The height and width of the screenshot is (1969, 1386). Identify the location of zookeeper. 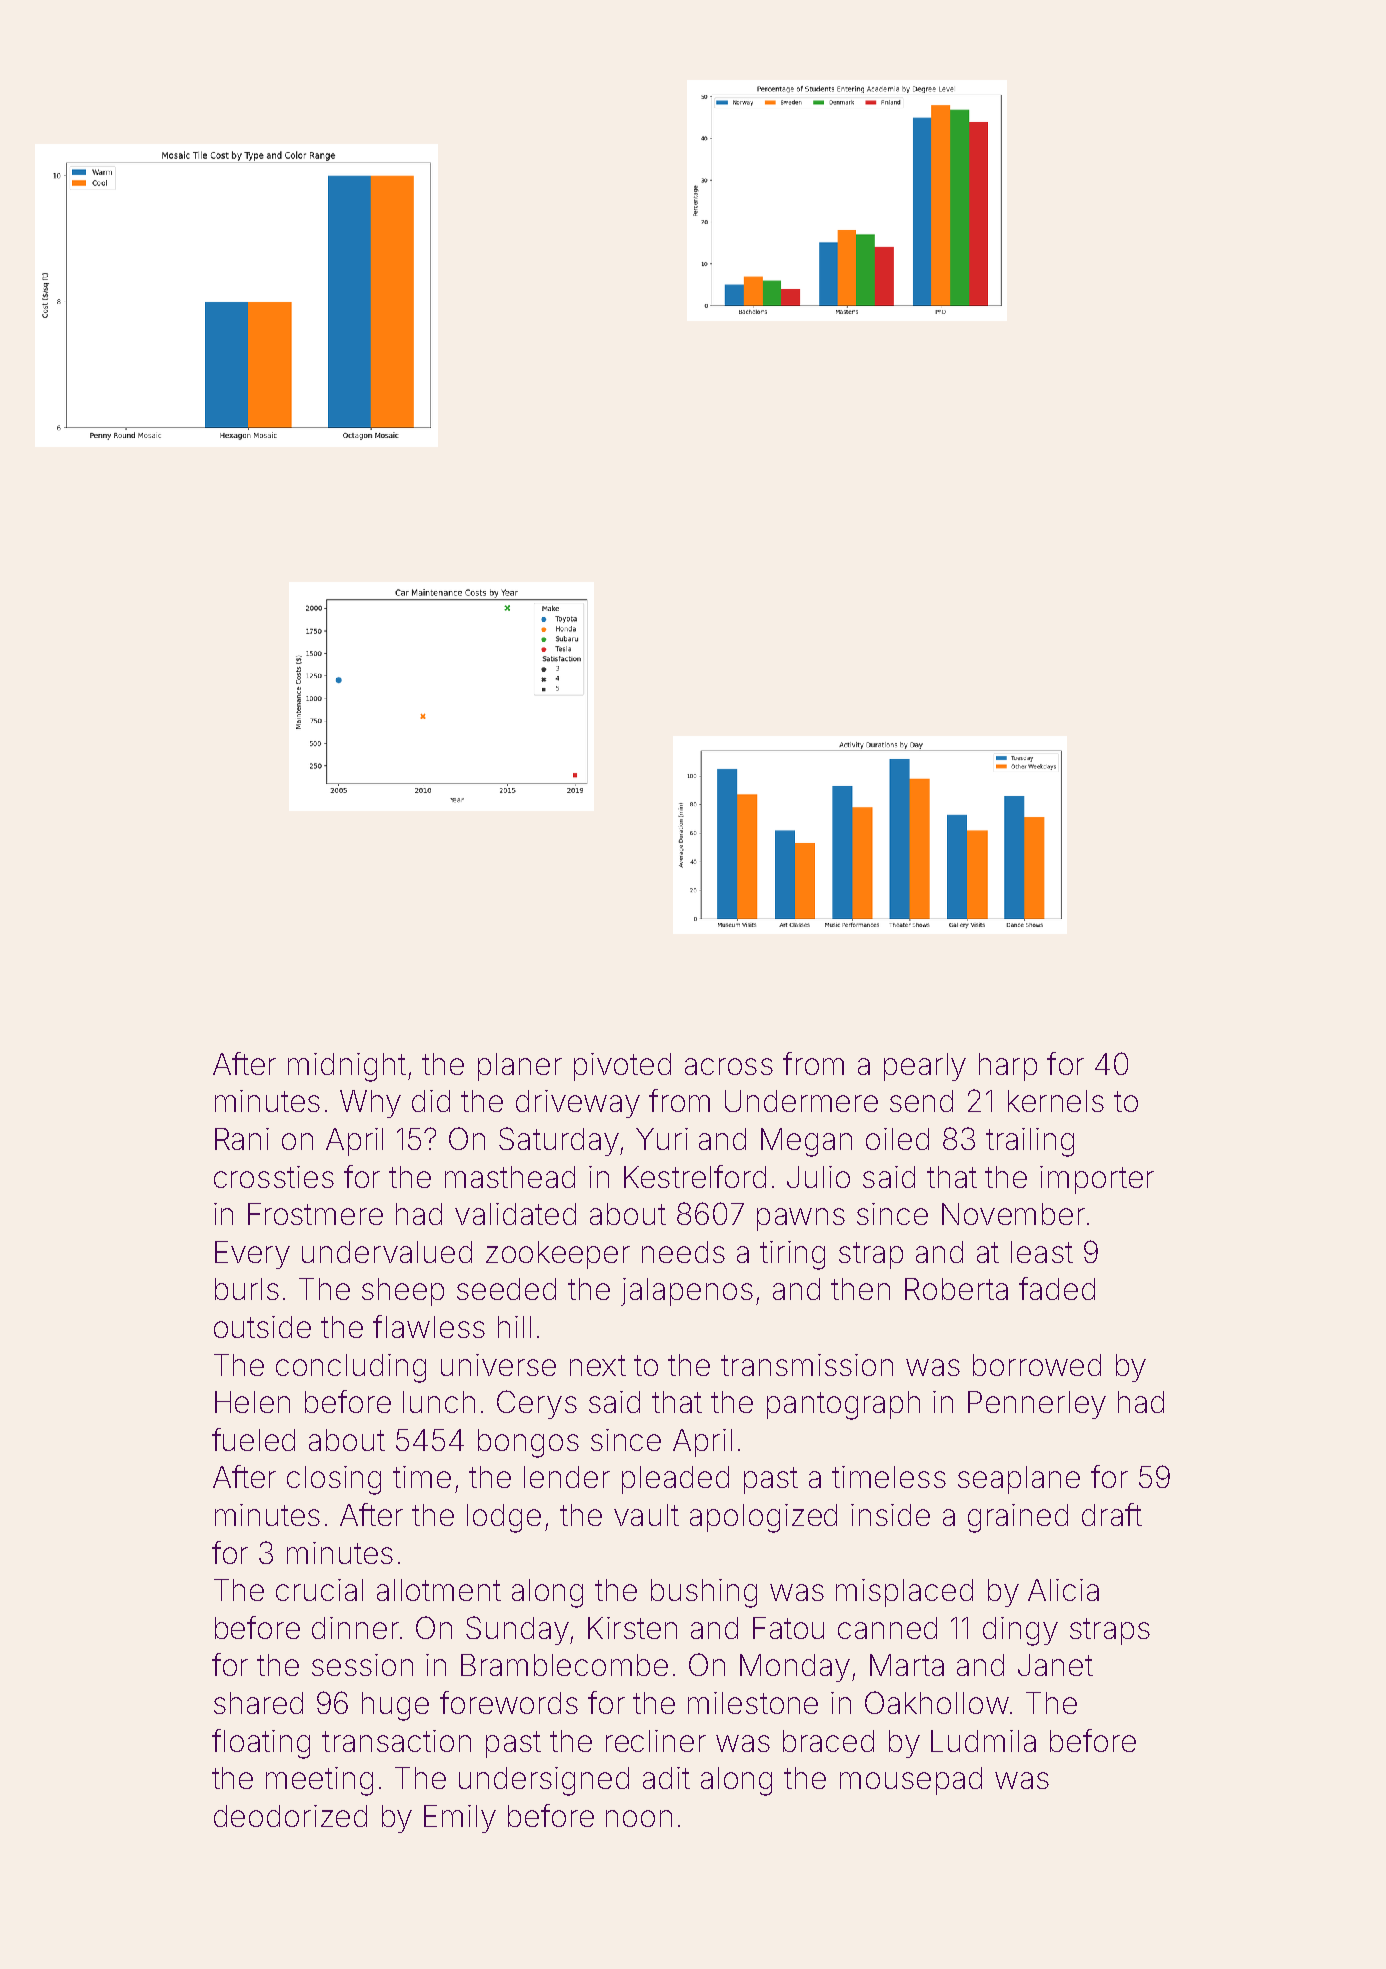
(558, 1255).
